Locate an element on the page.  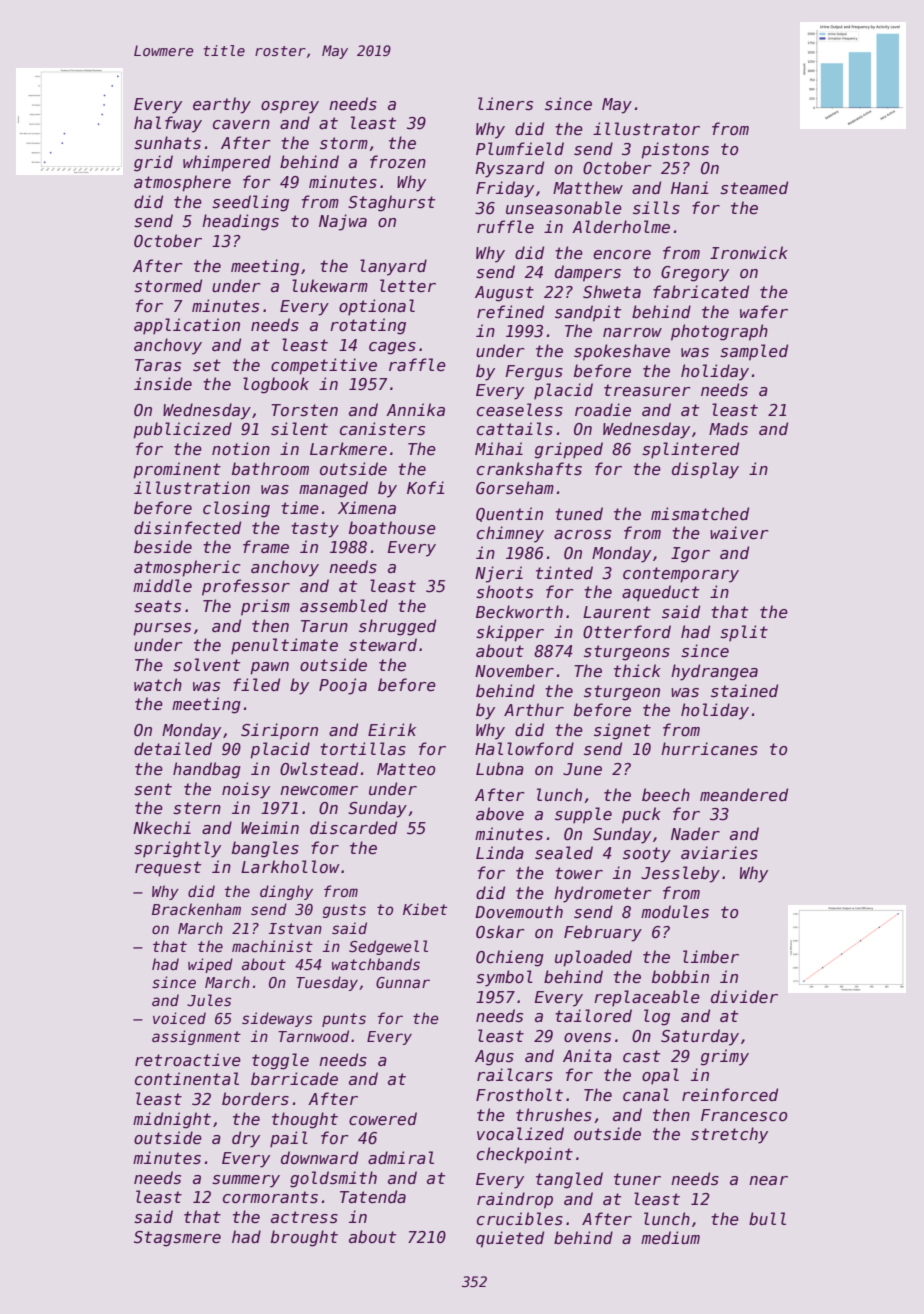
machinist is located at coordinates (272, 946).
